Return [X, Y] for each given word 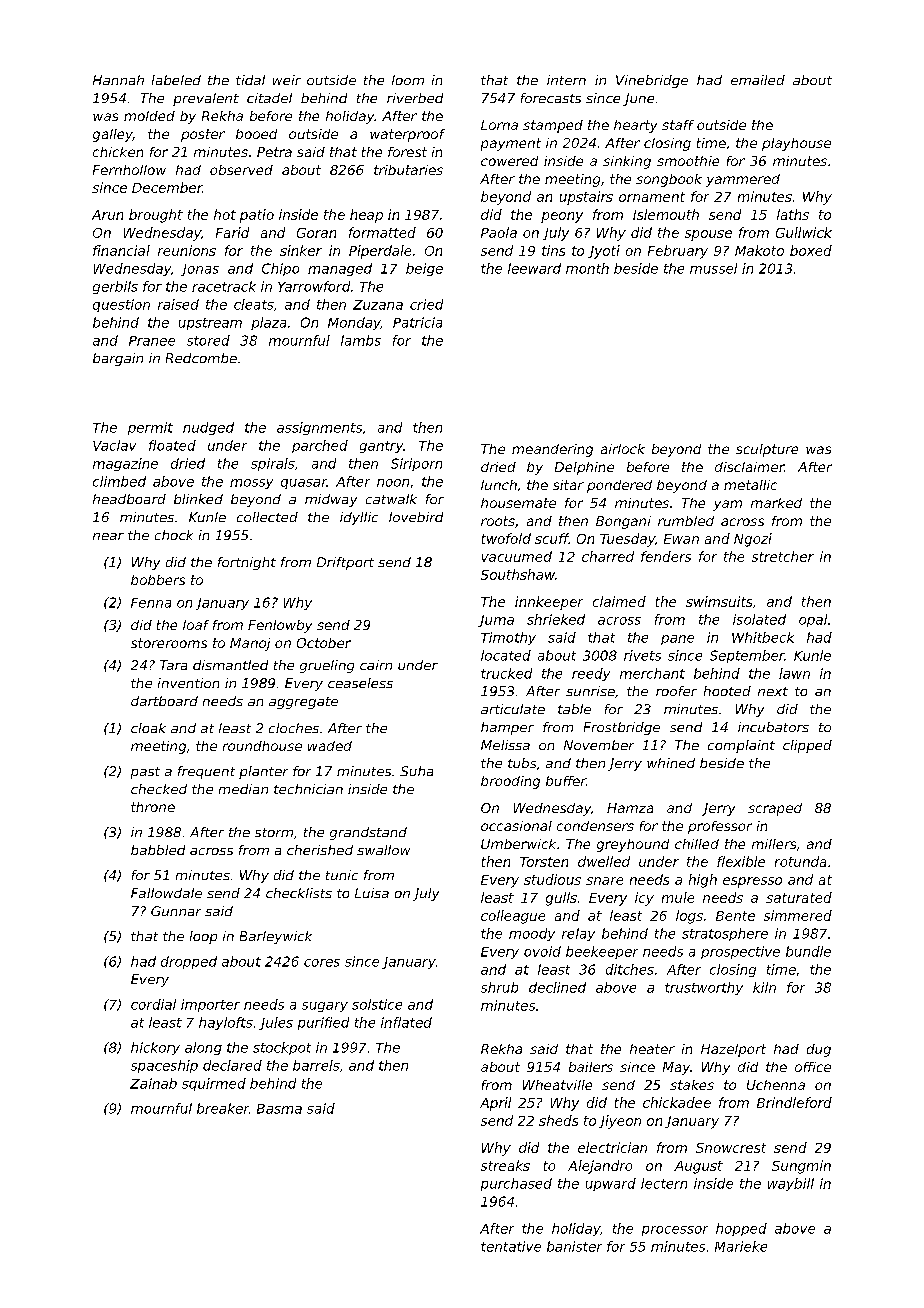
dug [819, 1050]
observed [241, 170]
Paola [499, 232]
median [243, 789]
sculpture [767, 450]
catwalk [391, 499]
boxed [811, 250]
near [108, 536]
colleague [513, 917]
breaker [223, 1108]
